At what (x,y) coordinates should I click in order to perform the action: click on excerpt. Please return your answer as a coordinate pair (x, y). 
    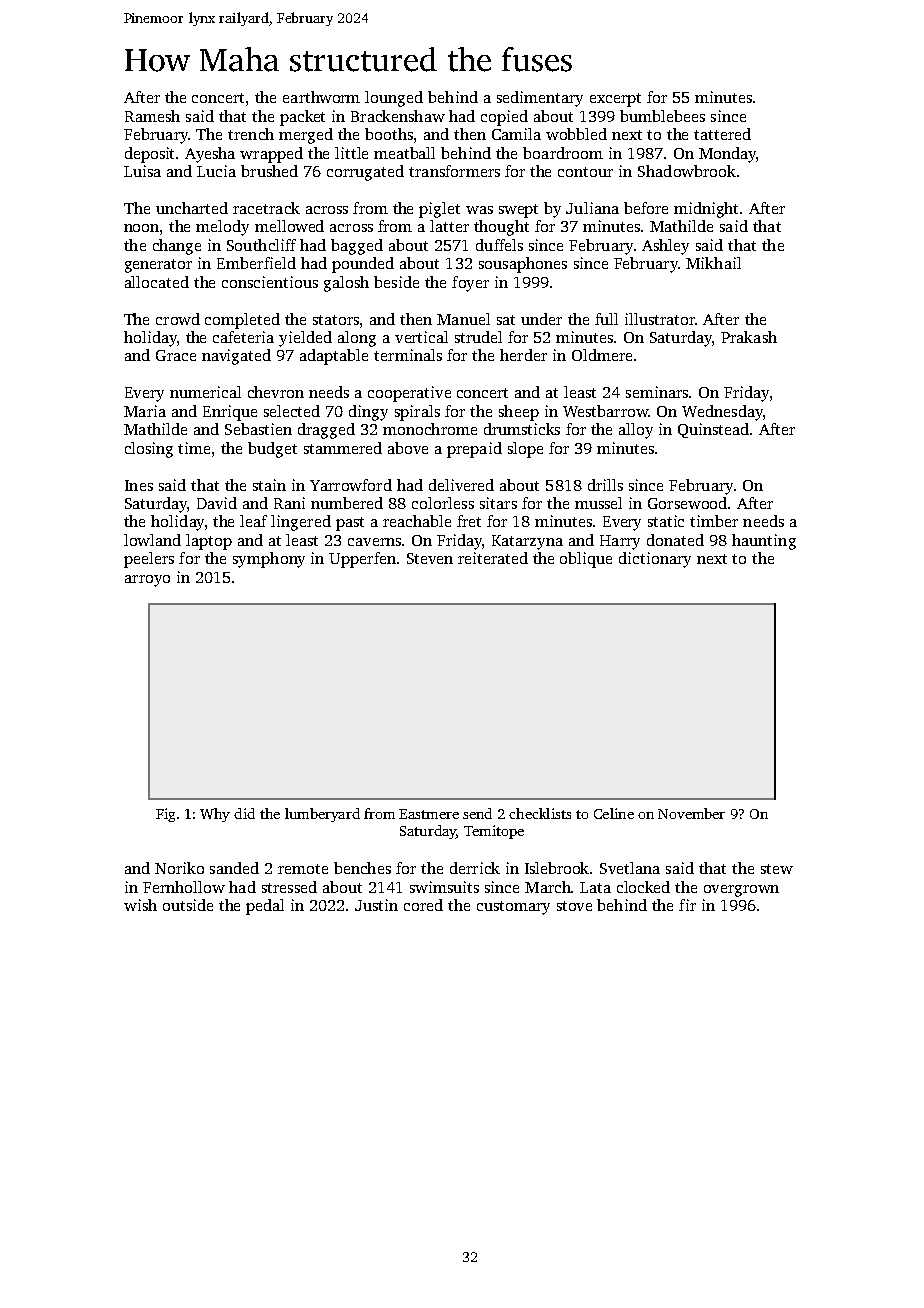
    Looking at the image, I should click on (615, 100).
